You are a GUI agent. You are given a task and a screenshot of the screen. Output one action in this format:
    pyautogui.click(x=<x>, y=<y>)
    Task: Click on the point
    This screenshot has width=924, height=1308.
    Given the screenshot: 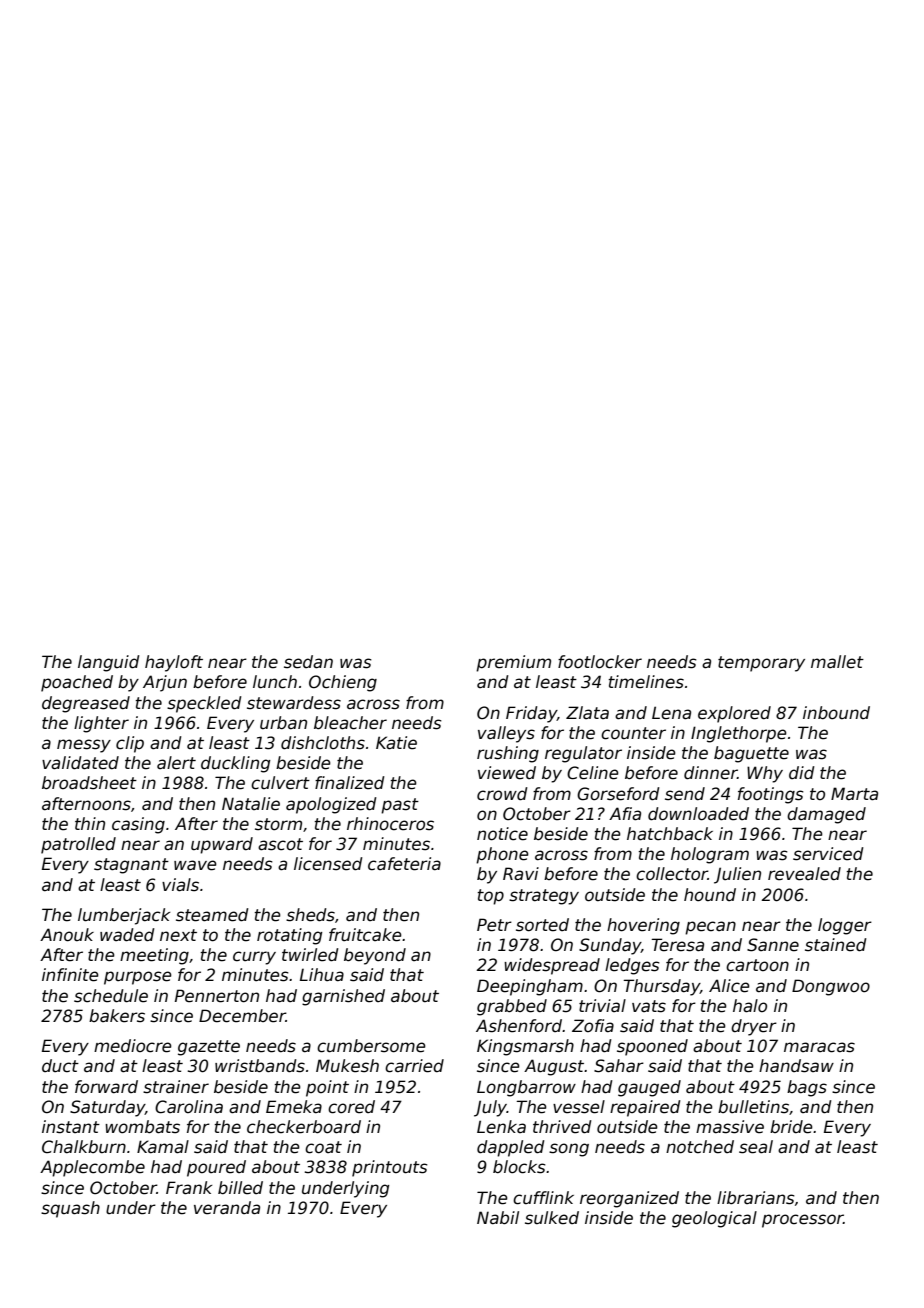 What is the action you would take?
    pyautogui.click(x=327, y=1088)
